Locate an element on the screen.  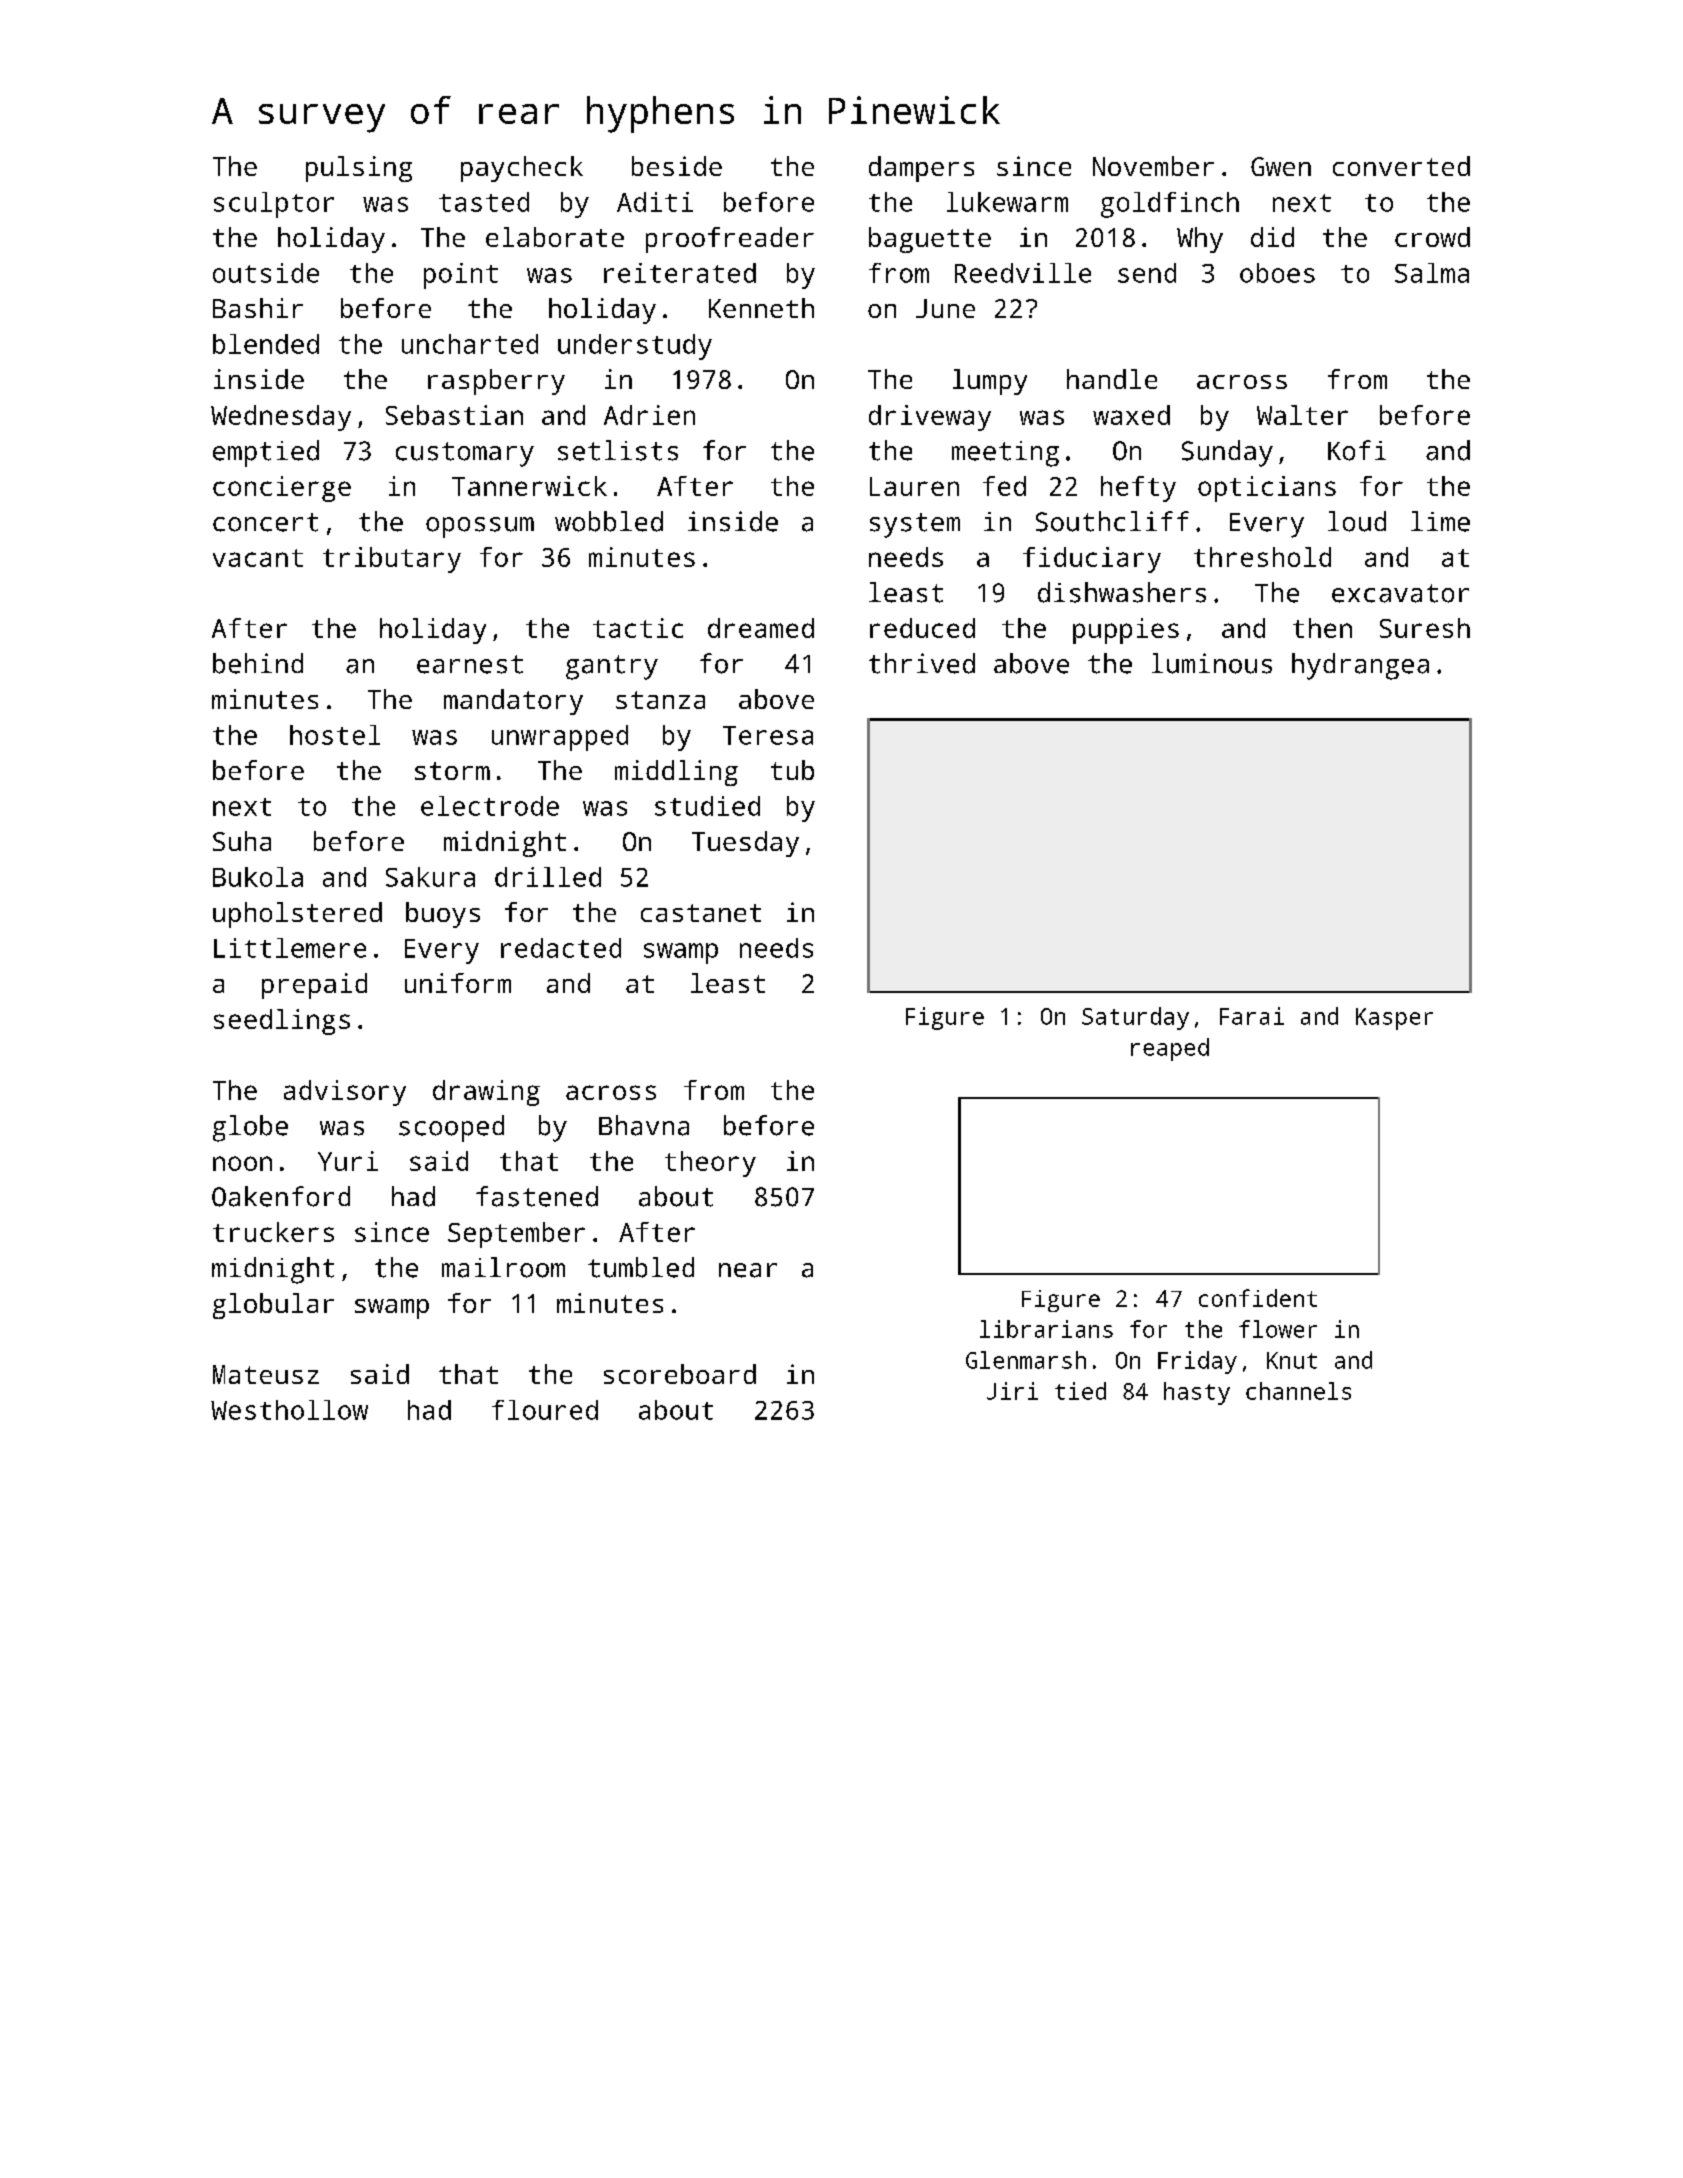
Farai is located at coordinates (1252, 1016).
